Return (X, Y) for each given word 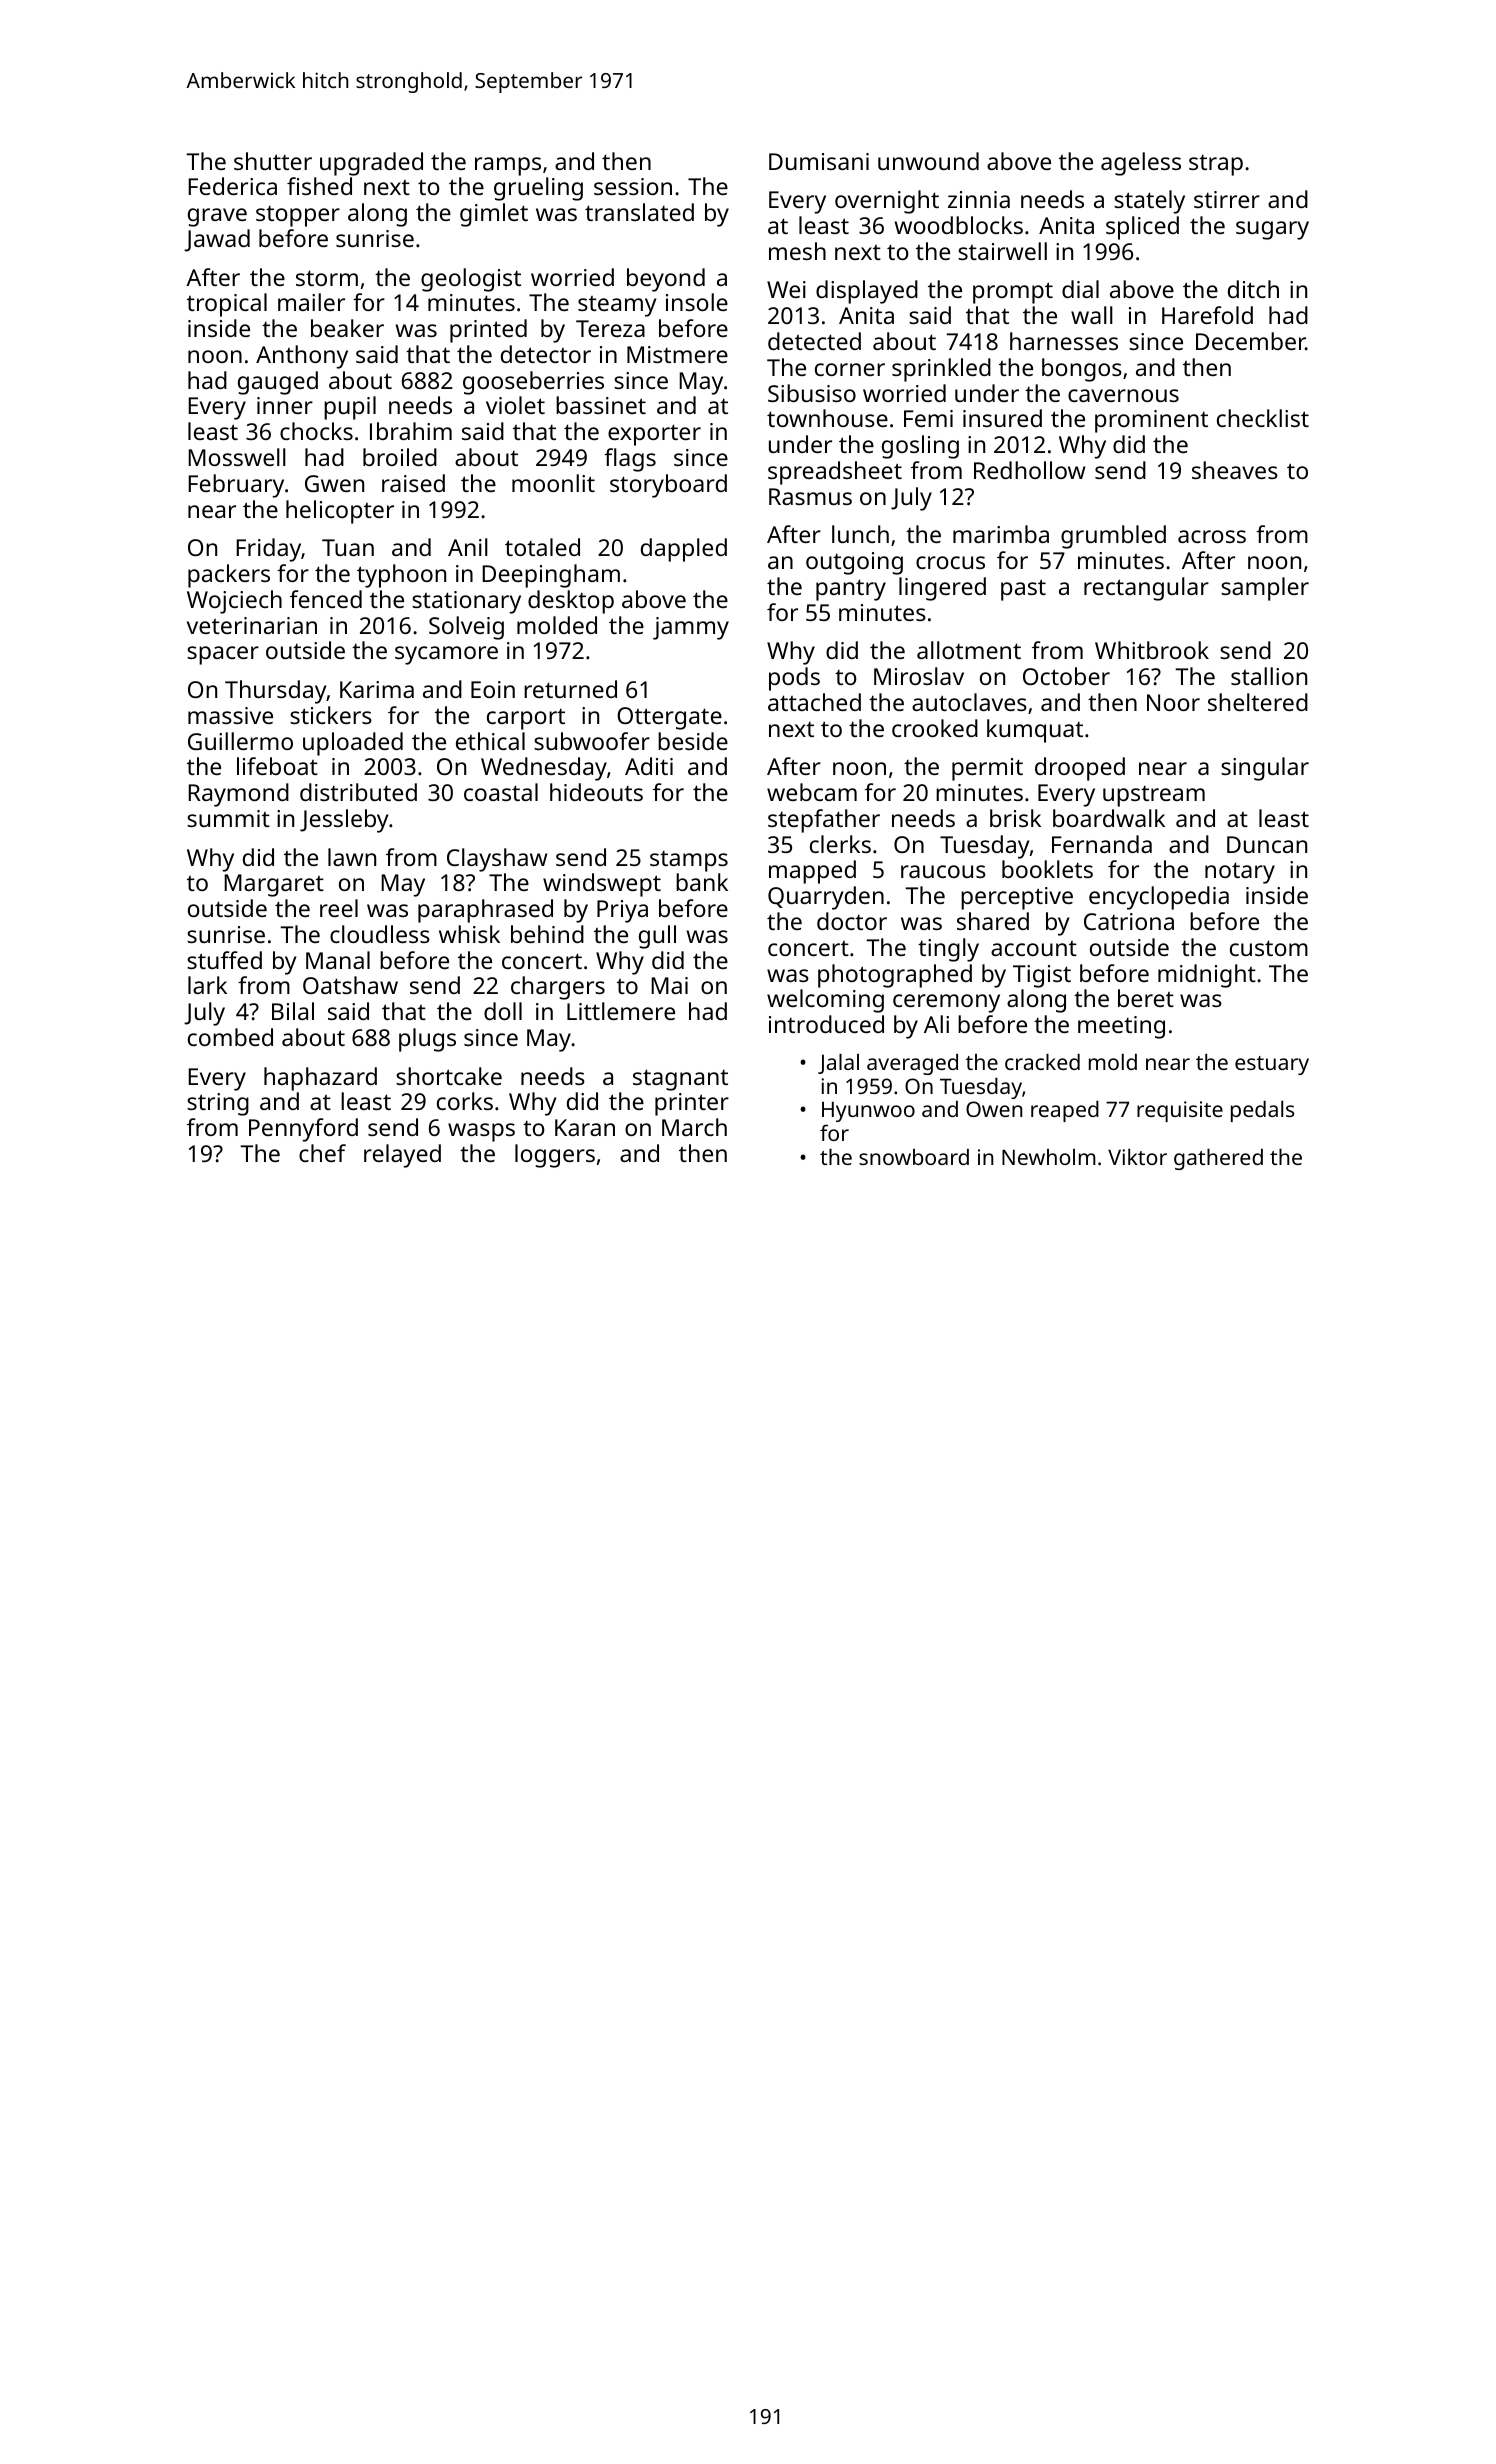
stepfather (824, 821)
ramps (508, 166)
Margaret (274, 885)
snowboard (914, 1157)
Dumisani (819, 161)
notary (1240, 873)
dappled (684, 550)
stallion (1269, 676)
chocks (316, 431)
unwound (928, 161)
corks (465, 1101)
